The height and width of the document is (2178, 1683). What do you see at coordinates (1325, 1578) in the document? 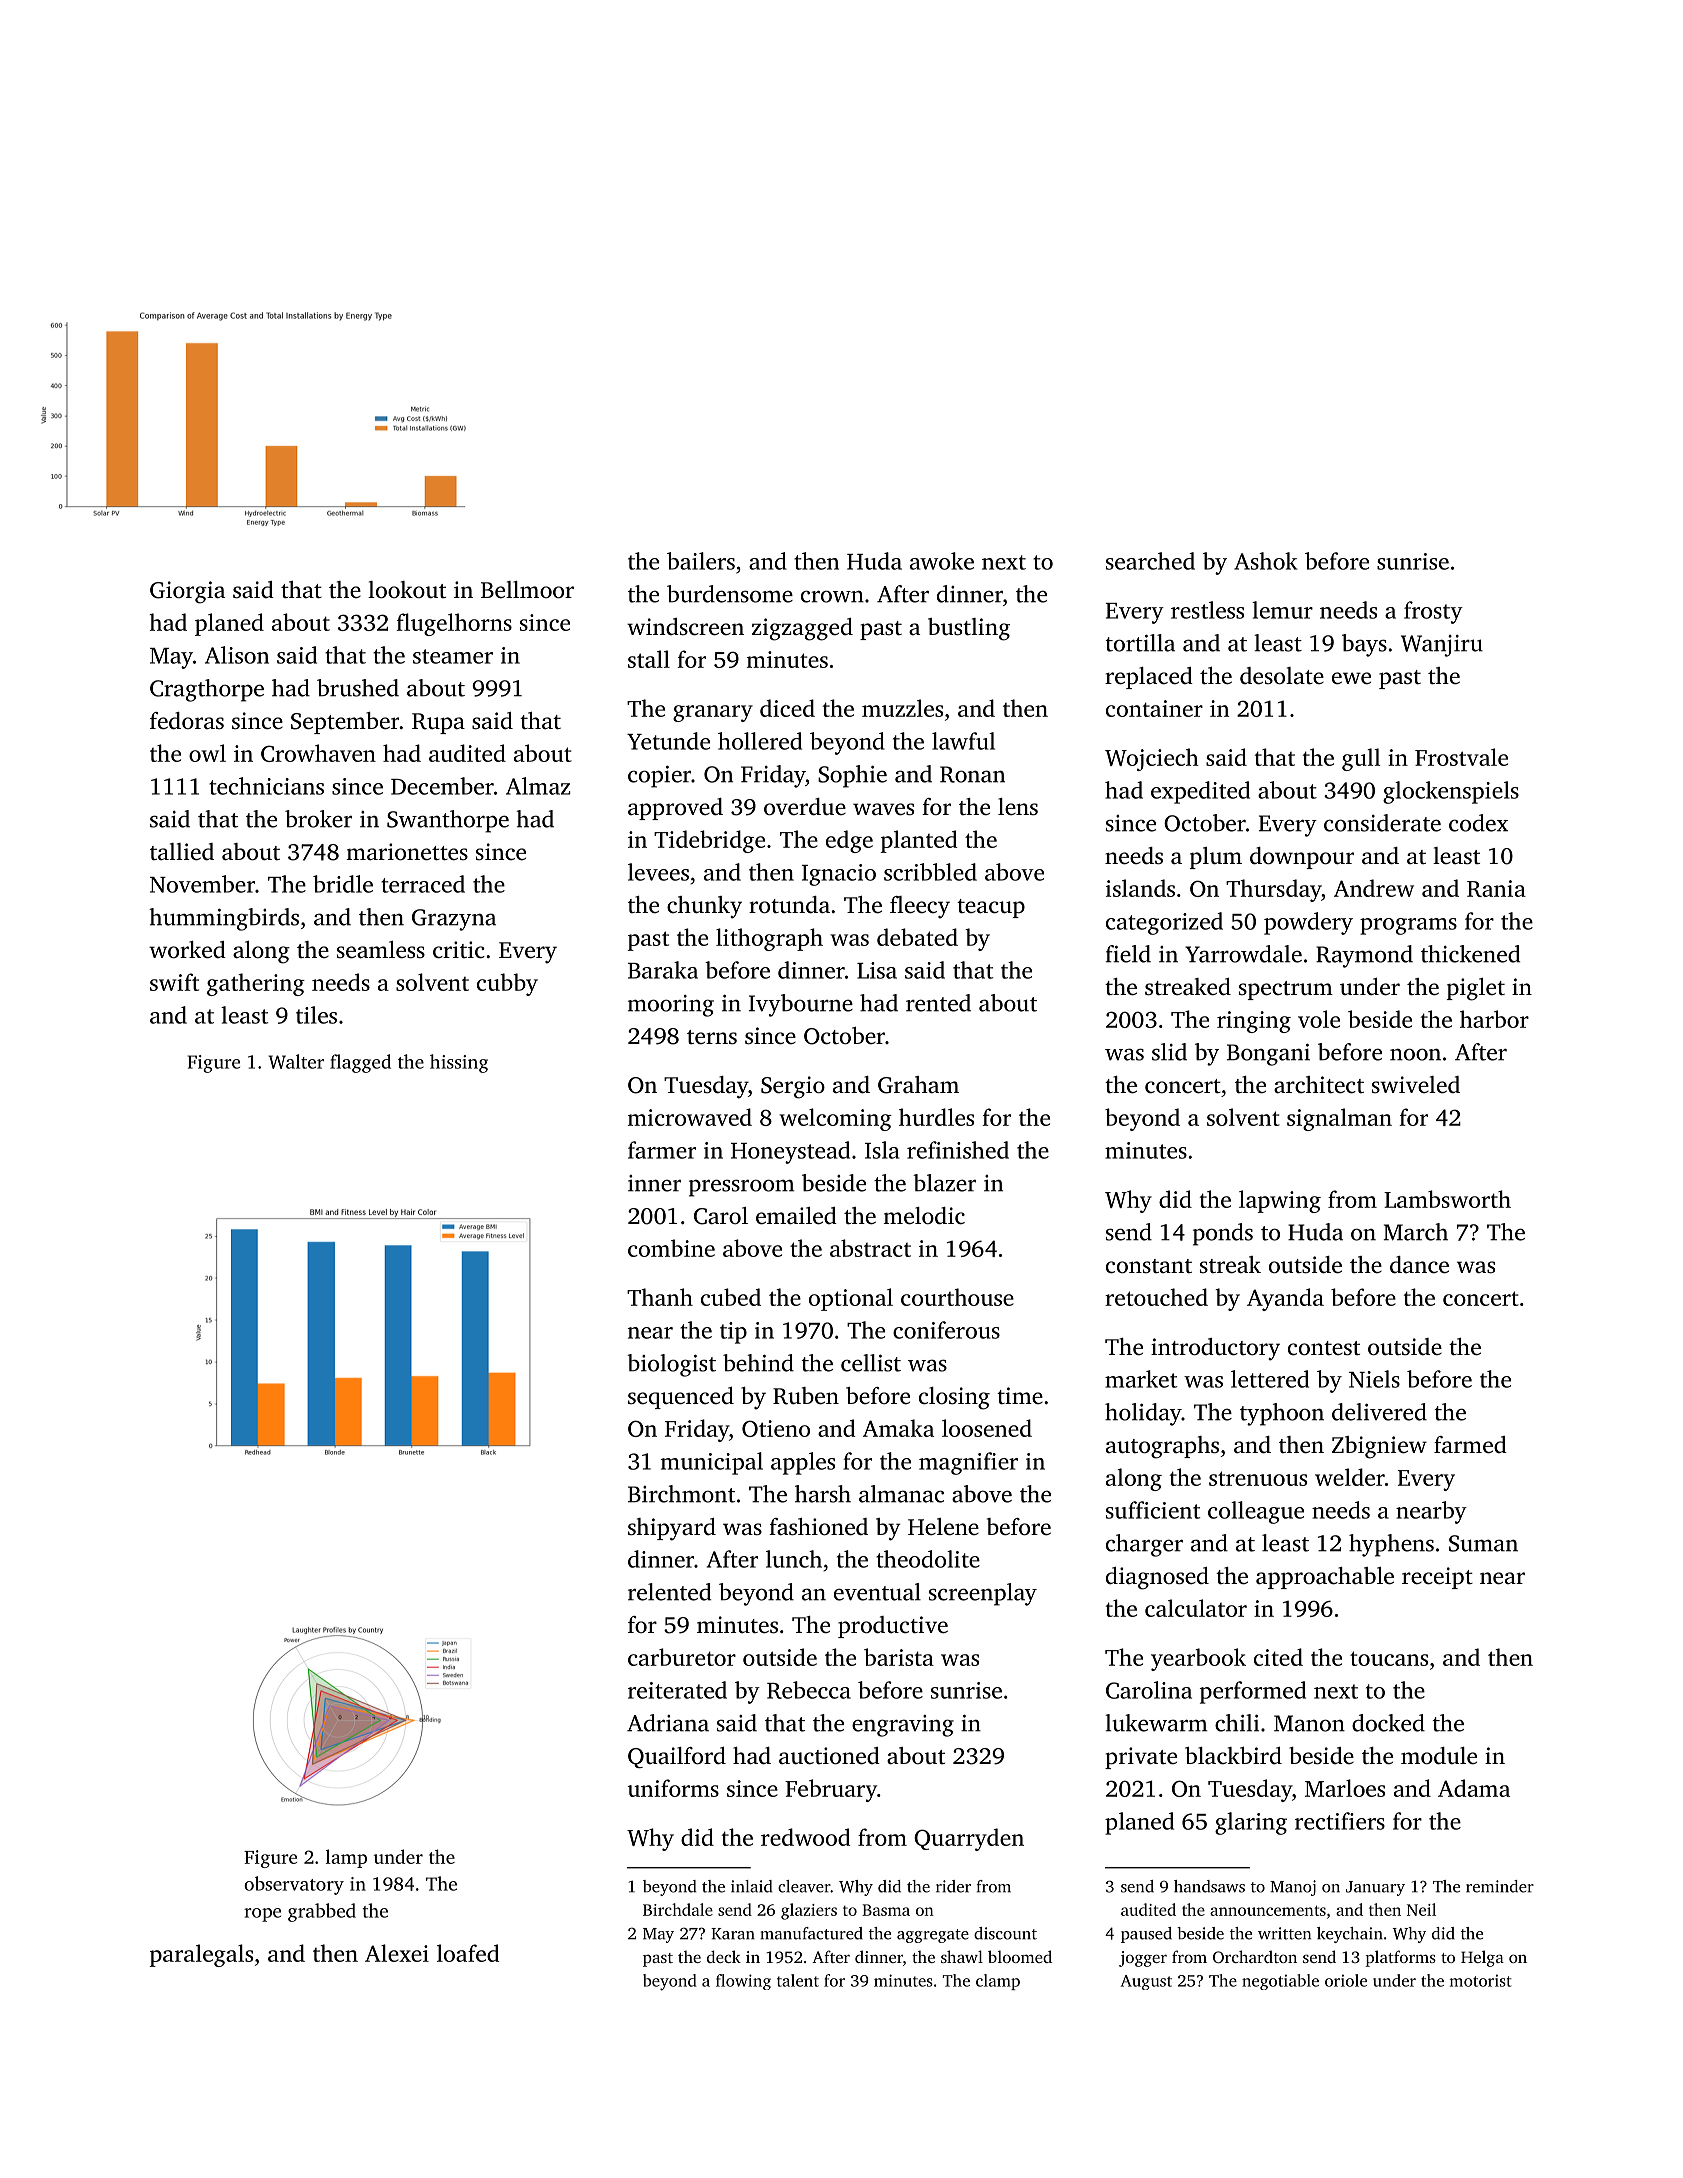
I see `approachable` at bounding box center [1325, 1578].
